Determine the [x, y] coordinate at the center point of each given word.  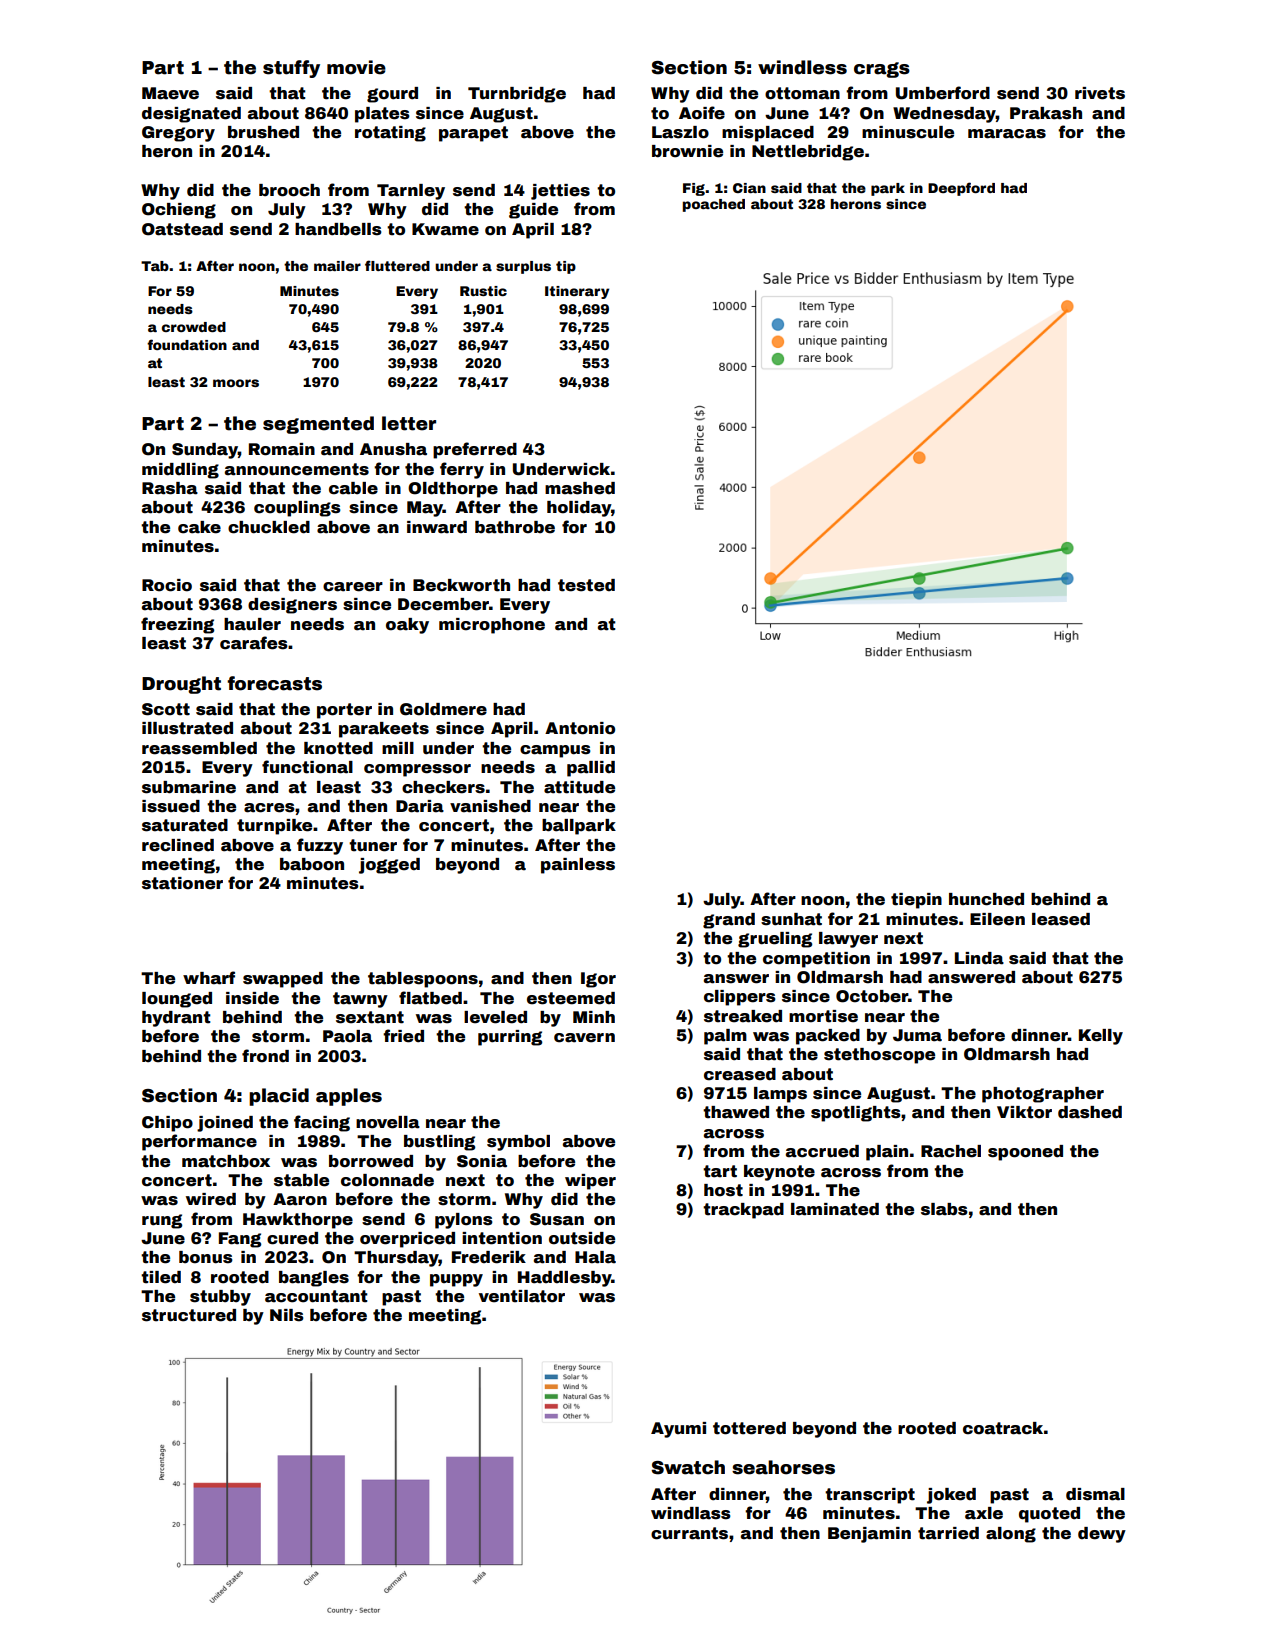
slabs [944, 1209]
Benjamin [869, 1535]
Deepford [961, 189]
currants [689, 1533]
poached [714, 205]
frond [265, 1056]
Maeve [170, 93]
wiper [590, 1182]
